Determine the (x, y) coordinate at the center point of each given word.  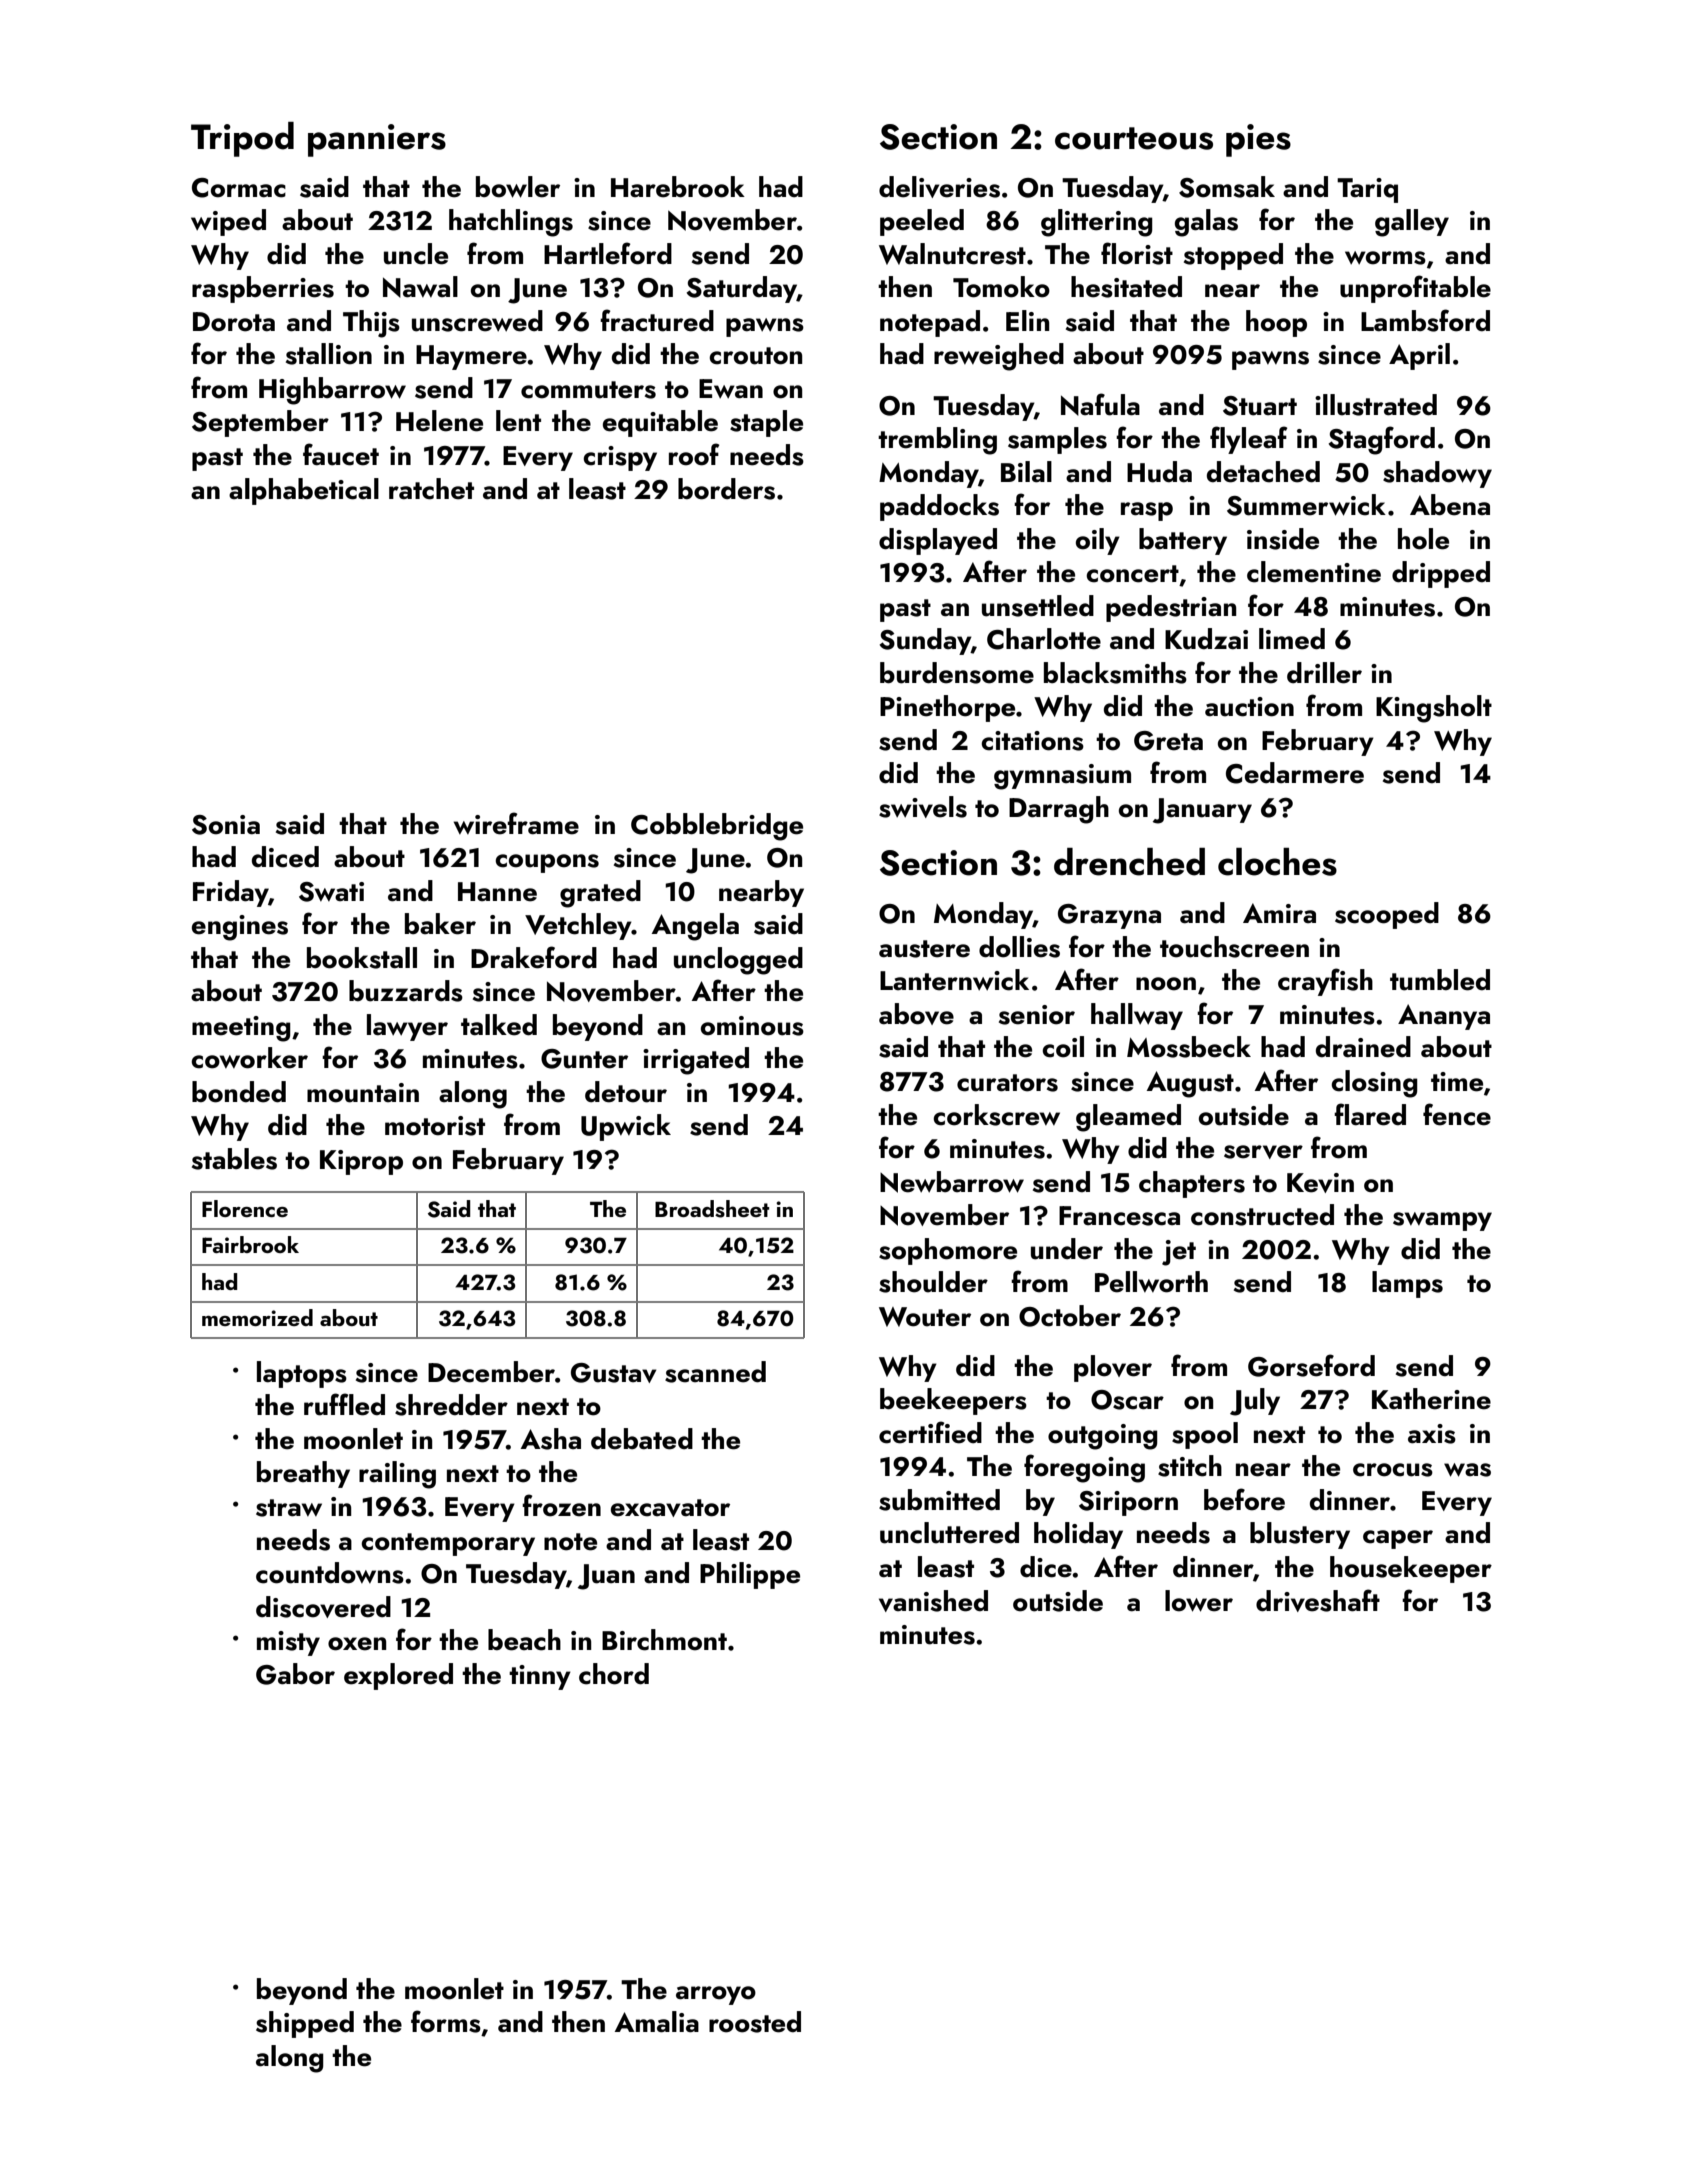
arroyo (716, 1995)
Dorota (234, 322)
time (1457, 1082)
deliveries (939, 187)
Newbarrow (952, 1182)
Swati (331, 892)
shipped (305, 2024)
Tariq (1367, 190)
